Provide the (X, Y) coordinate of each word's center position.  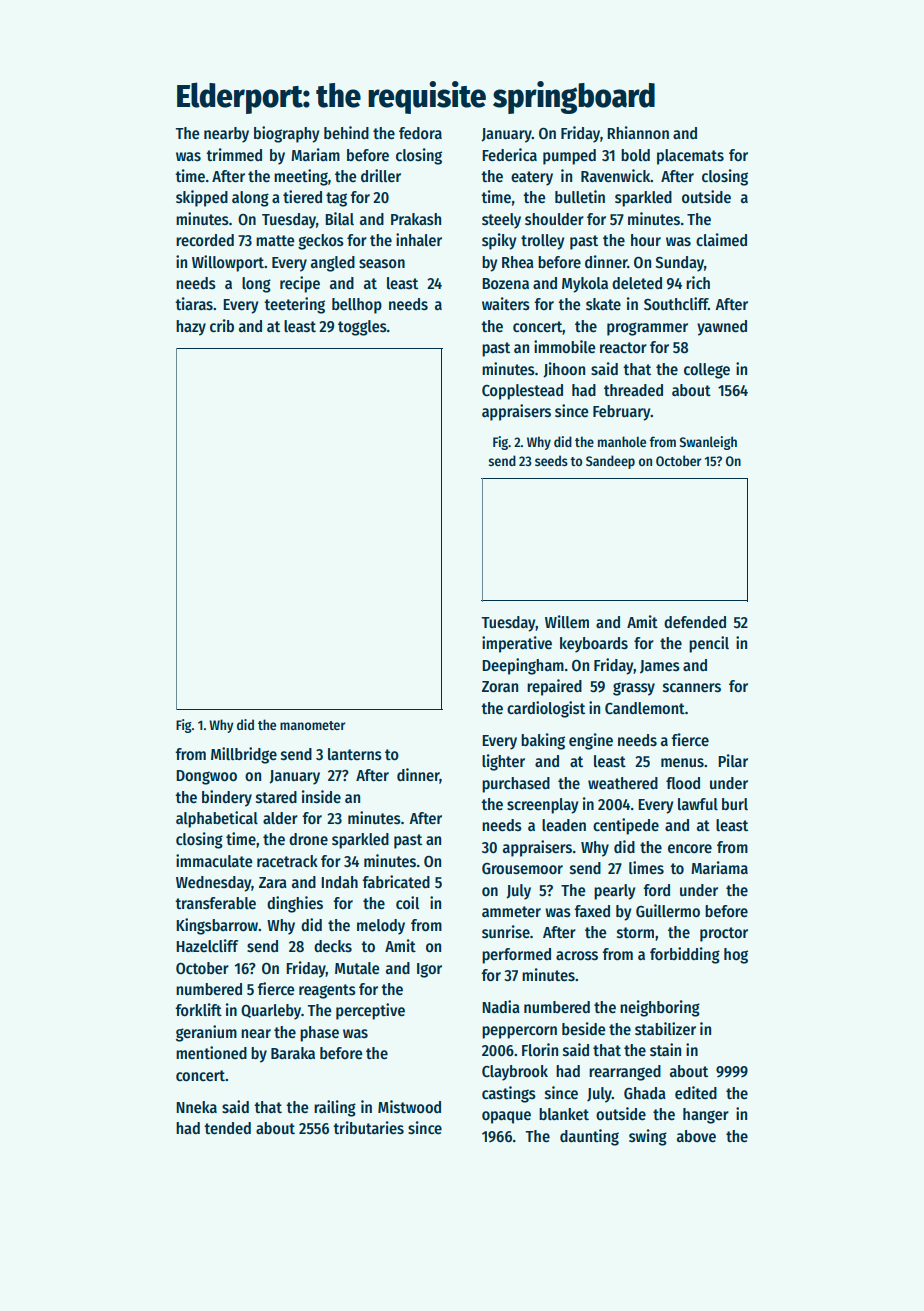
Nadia (501, 1006)
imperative (517, 644)
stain (665, 1049)
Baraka (293, 1053)
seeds (551, 460)
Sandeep (610, 462)
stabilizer (665, 1028)
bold (635, 155)
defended (695, 622)
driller (381, 175)
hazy (191, 328)
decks (333, 946)
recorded (205, 240)
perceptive (370, 1011)
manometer (313, 725)
